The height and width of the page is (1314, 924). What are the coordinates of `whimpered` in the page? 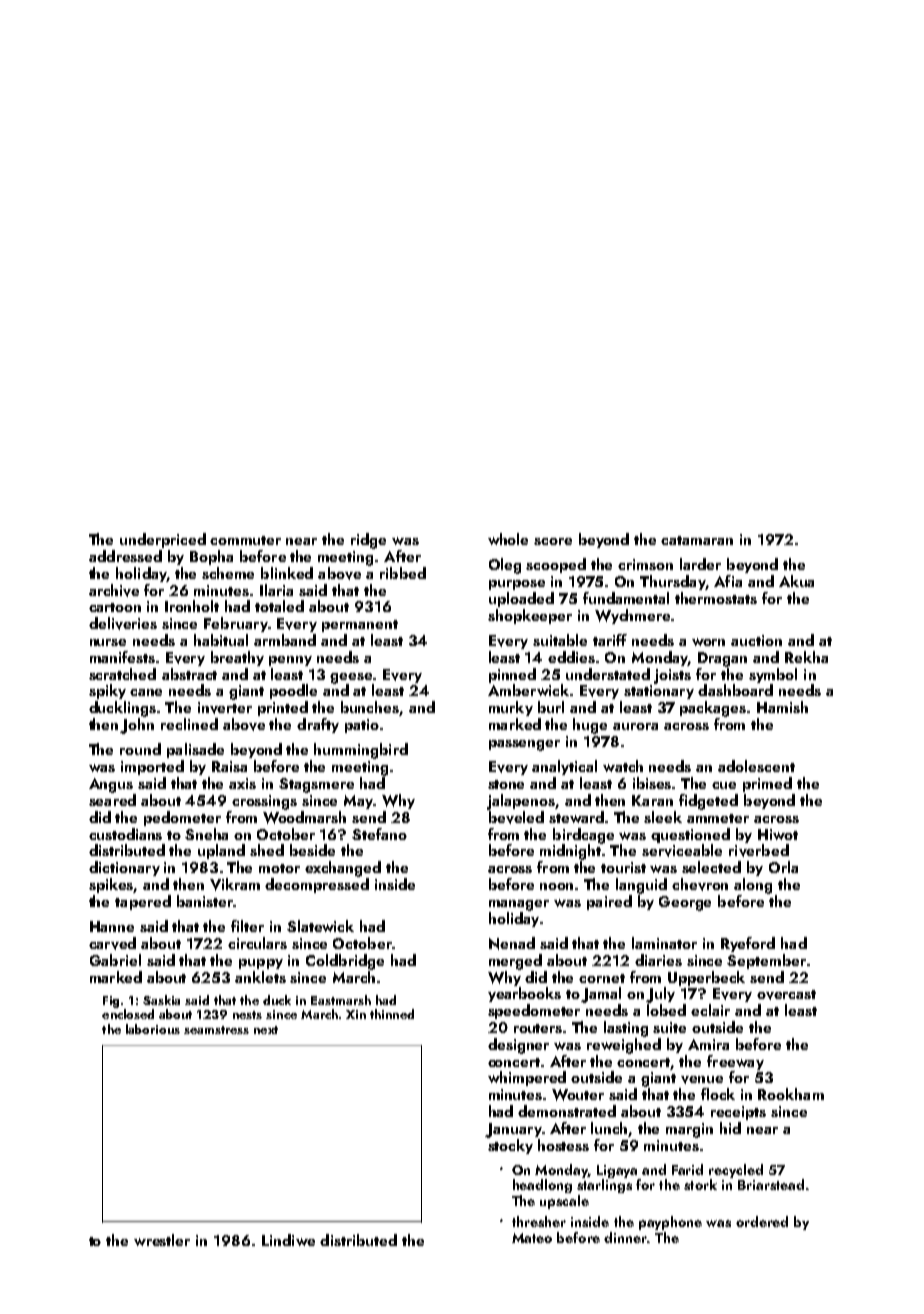 It's located at (527, 1078).
